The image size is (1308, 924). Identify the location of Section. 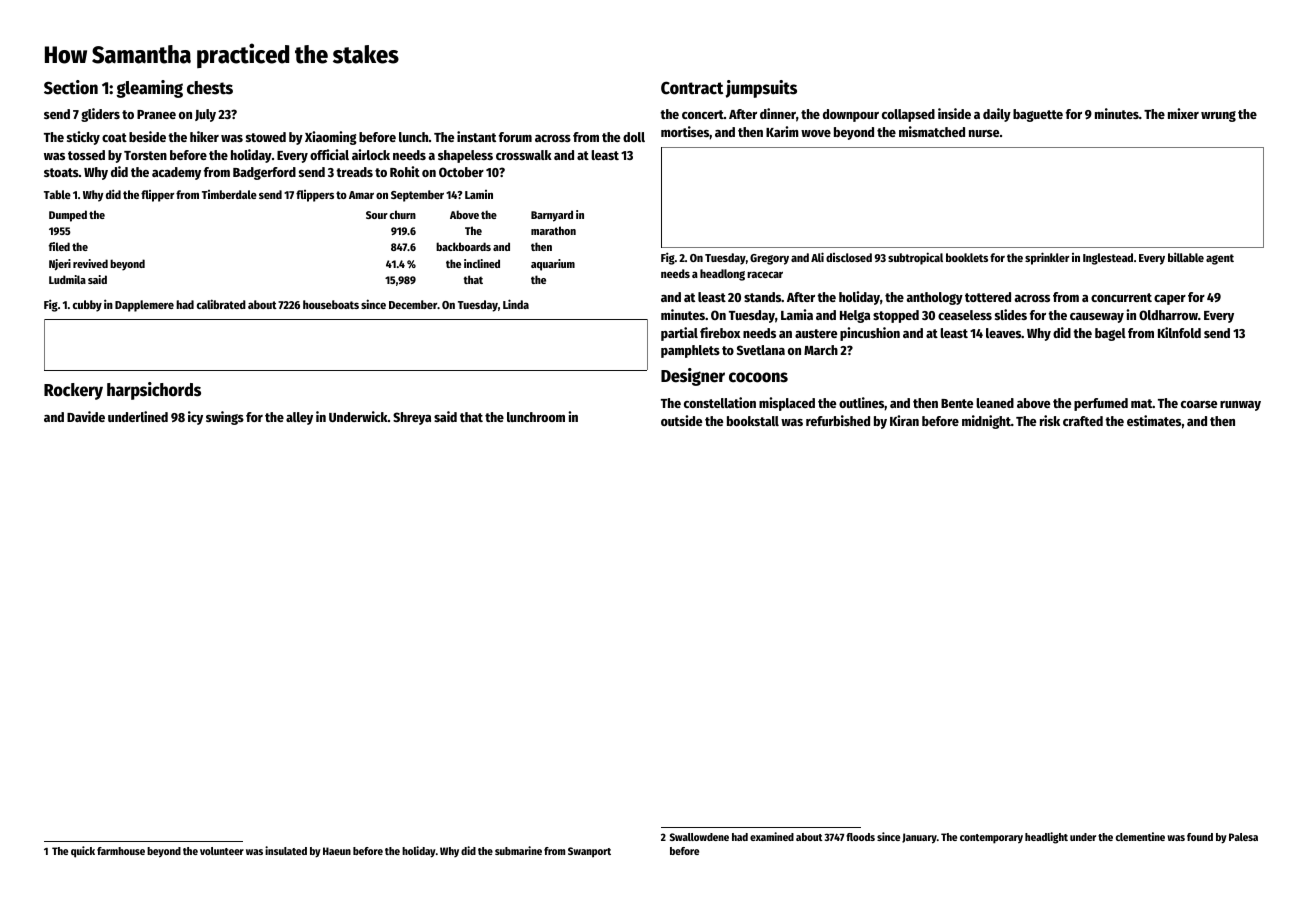
(71, 87).
